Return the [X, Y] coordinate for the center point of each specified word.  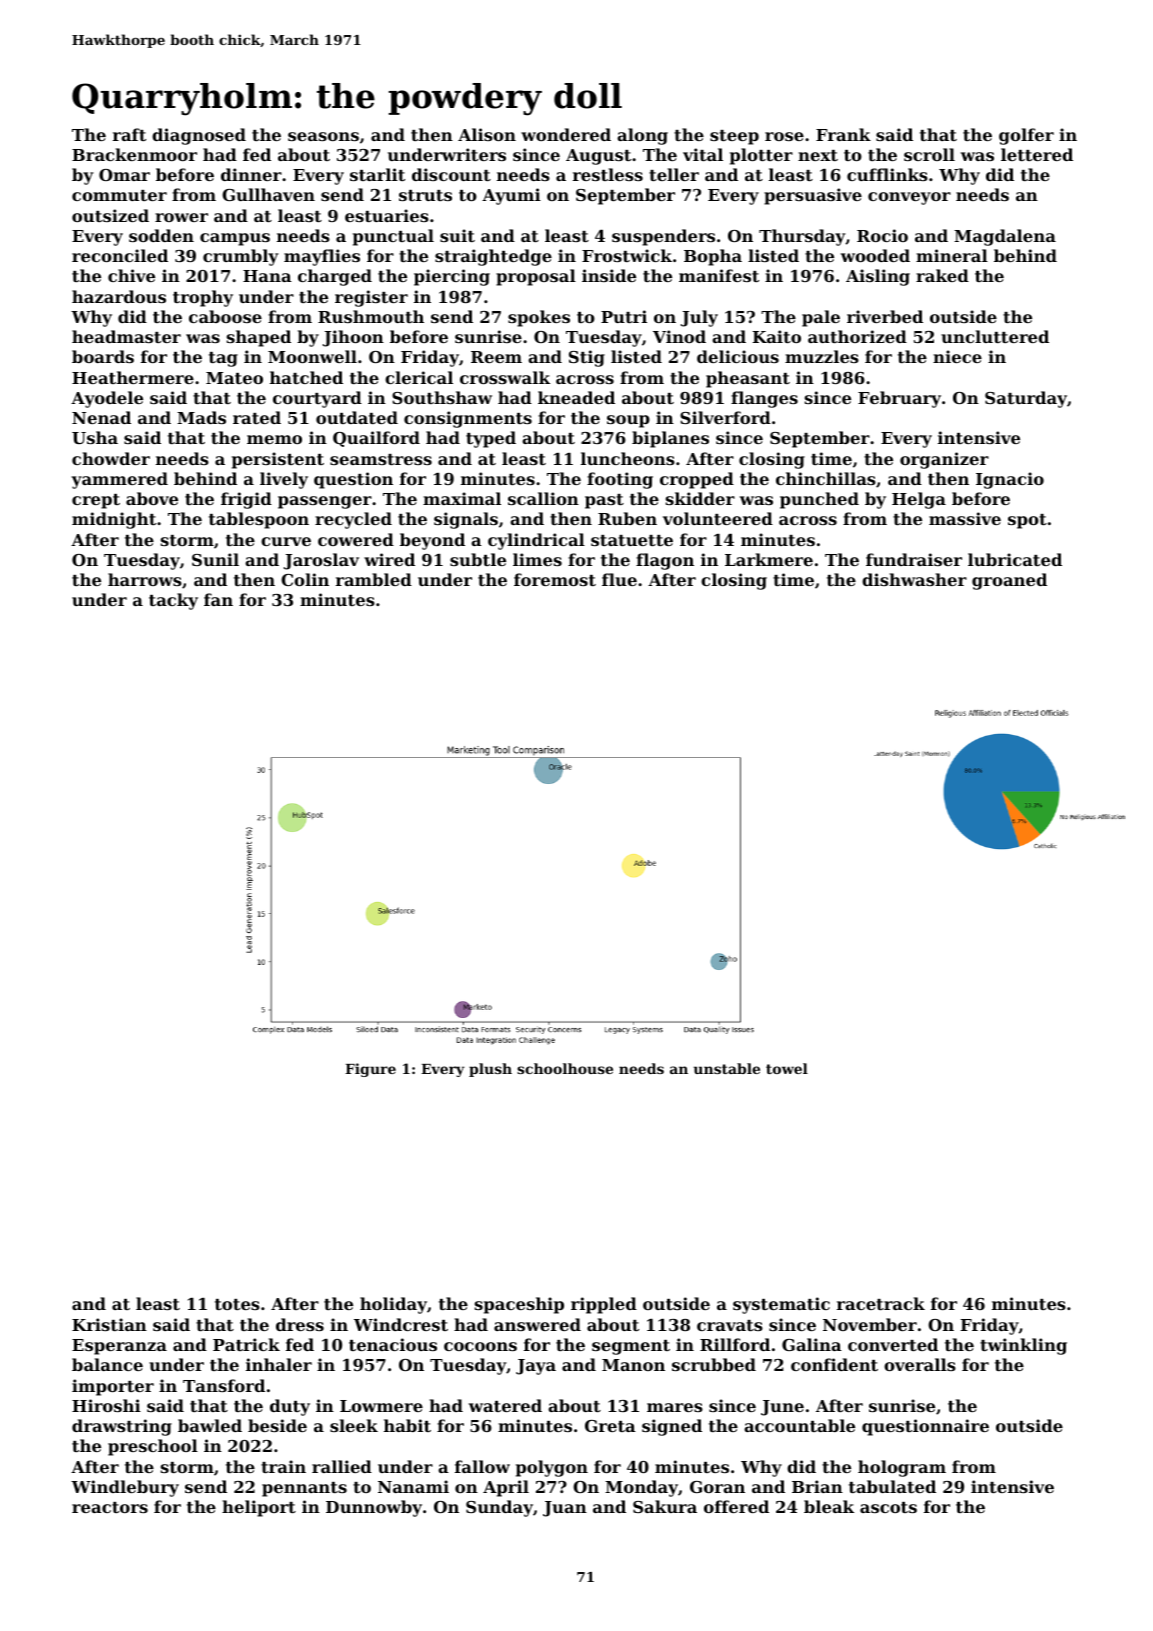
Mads [201, 417]
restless [608, 174]
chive [131, 275]
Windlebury [125, 1488]
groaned [1009, 581]
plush [490, 1070]
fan [218, 599]
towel [787, 1068]
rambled [374, 579]
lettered [1037, 154]
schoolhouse [565, 1068]
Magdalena [1005, 237]
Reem [496, 357]
